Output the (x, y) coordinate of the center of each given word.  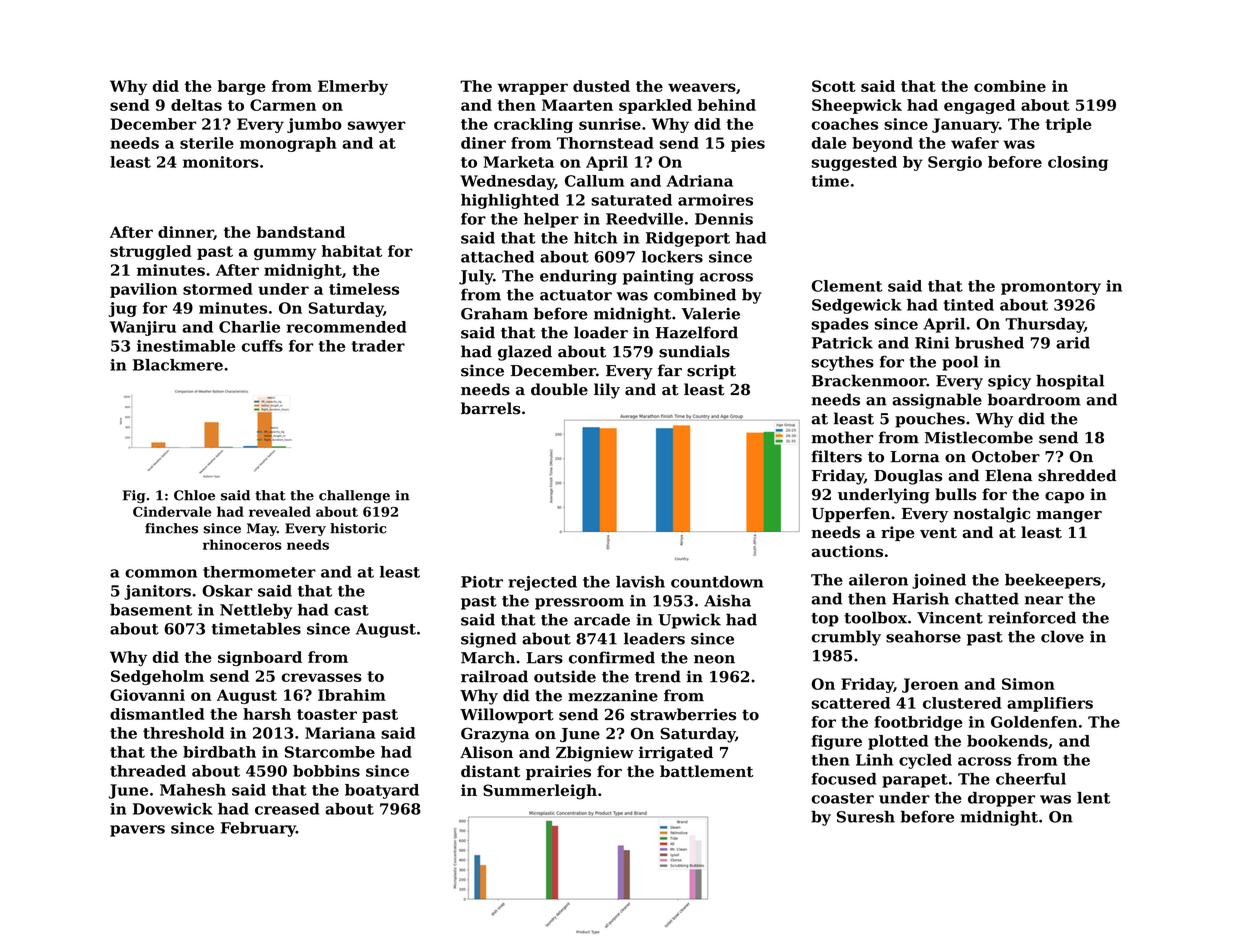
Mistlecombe (979, 437)
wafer (975, 143)
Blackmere (178, 365)
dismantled (157, 714)
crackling (533, 125)
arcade (602, 619)
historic (358, 528)
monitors (221, 162)
